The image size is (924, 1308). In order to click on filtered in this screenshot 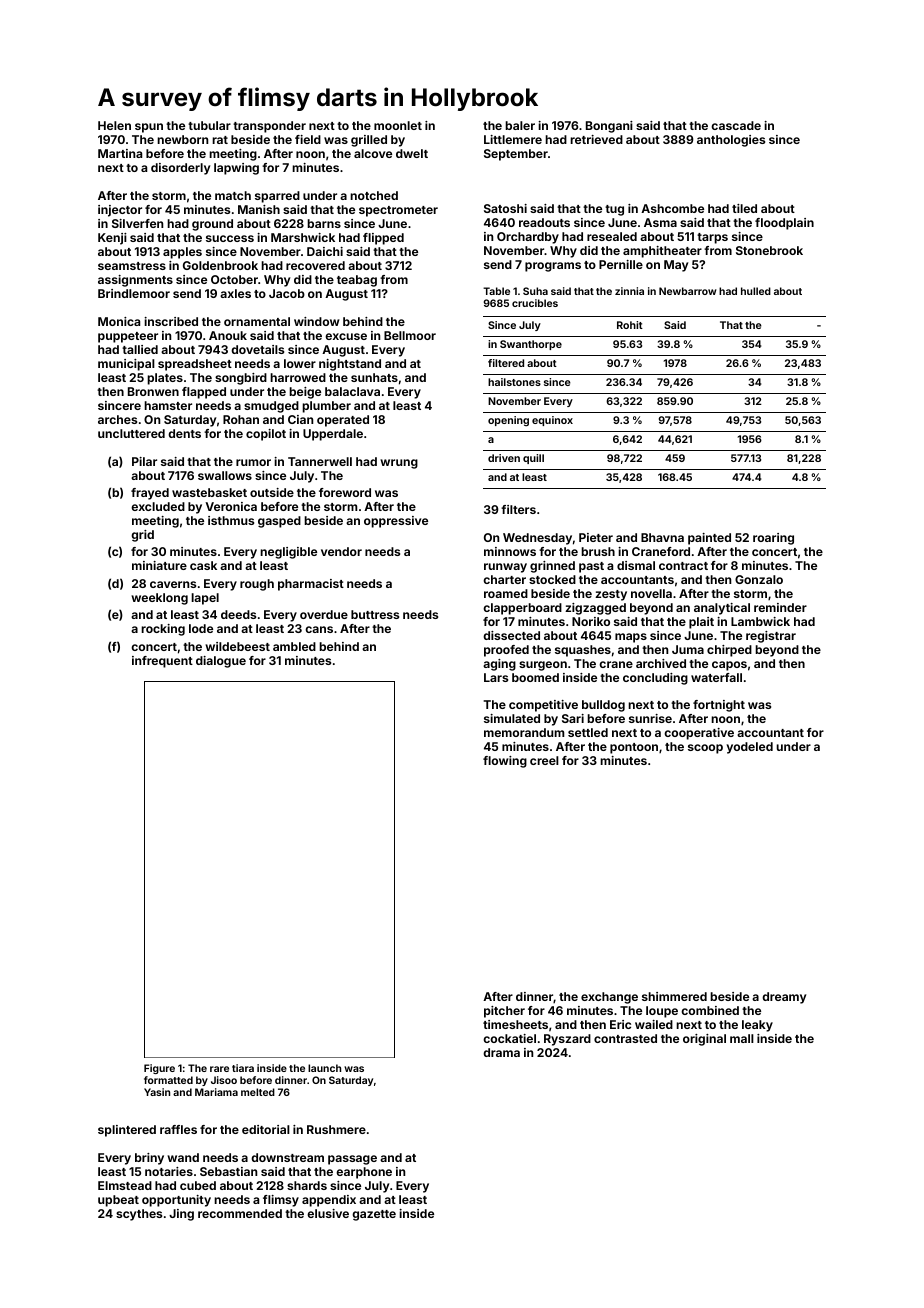, I will do `click(506, 363)`.
